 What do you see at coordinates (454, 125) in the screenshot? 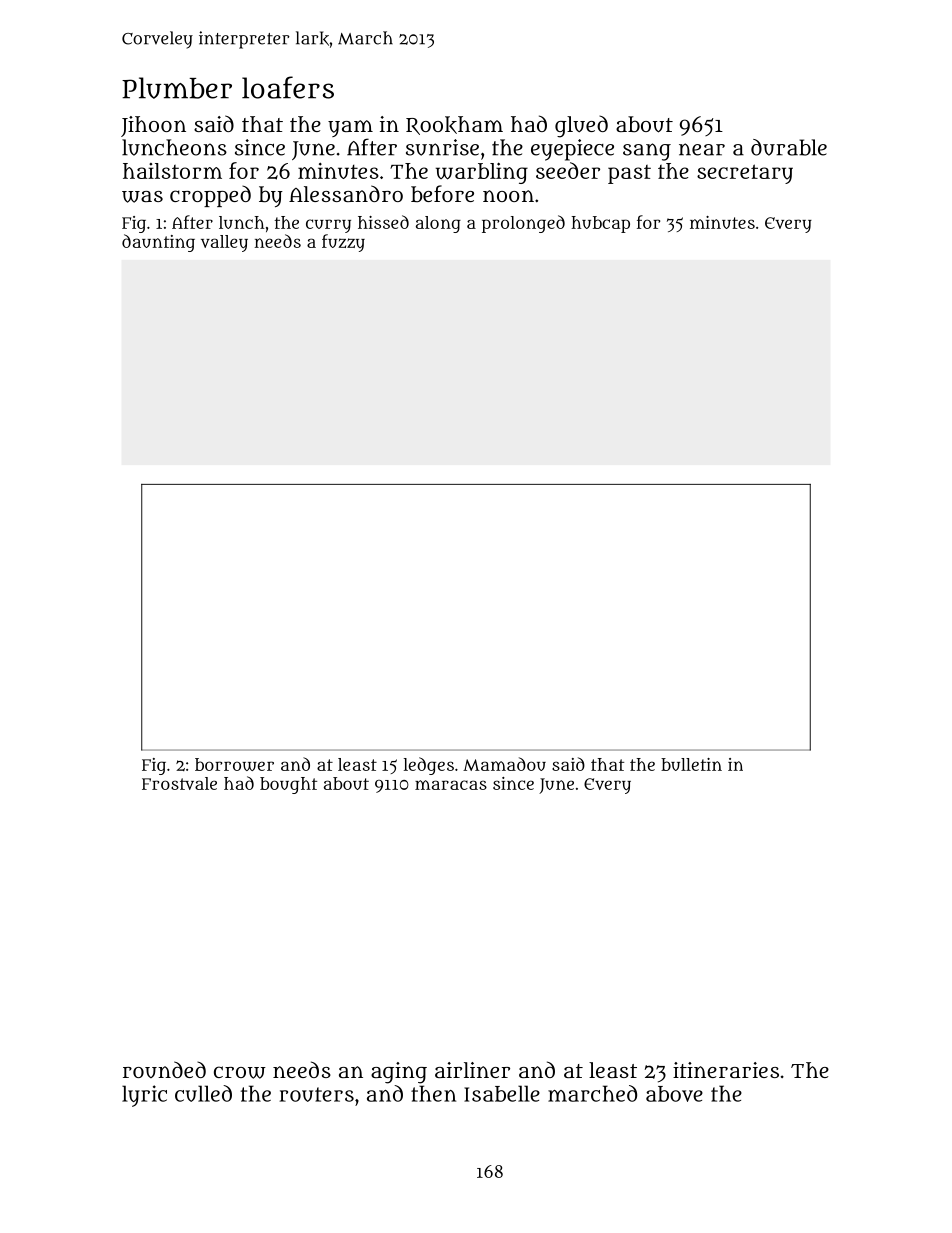
I see `Rookham` at bounding box center [454, 125].
